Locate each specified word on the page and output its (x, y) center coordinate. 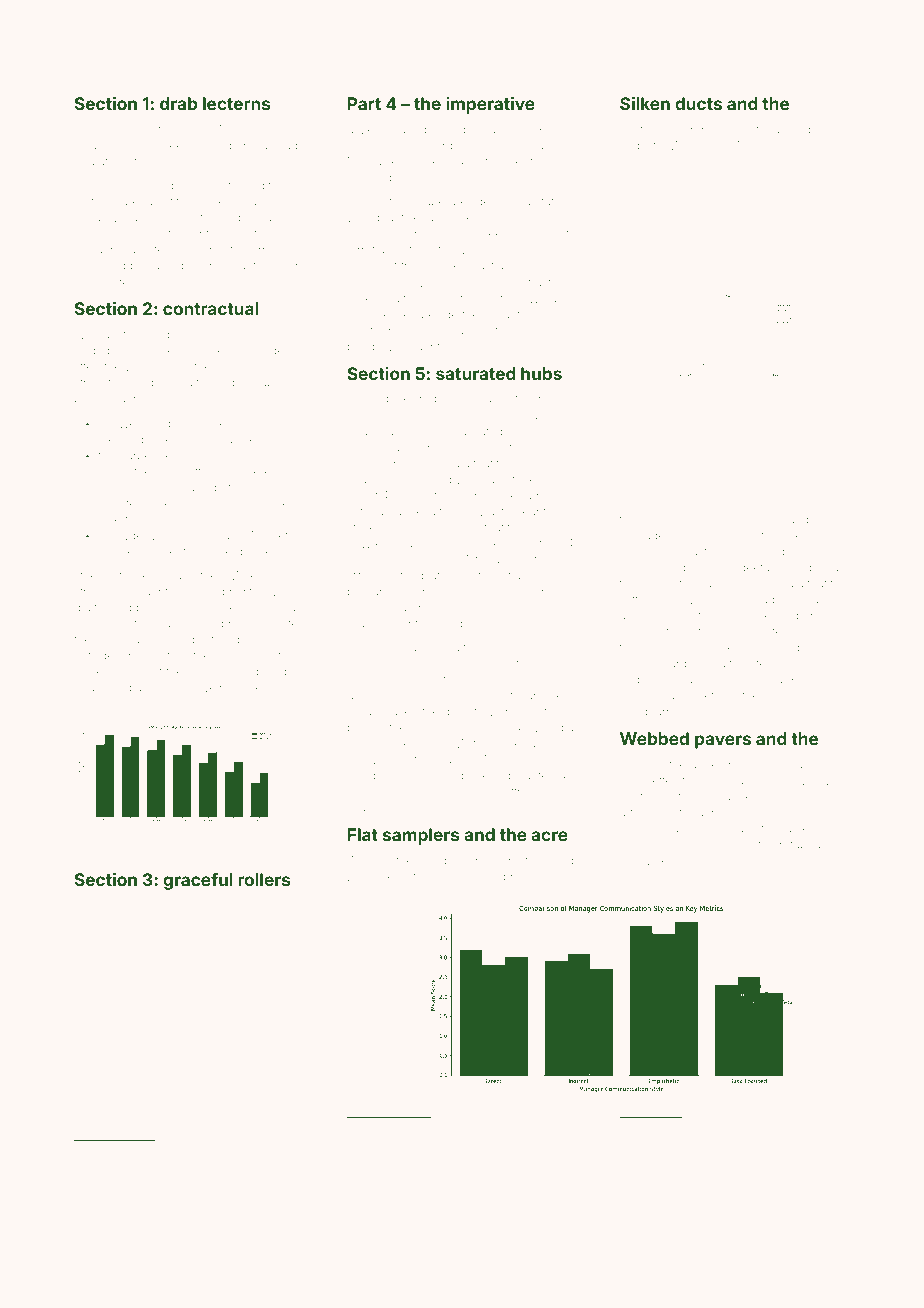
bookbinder (105, 398)
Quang (167, 625)
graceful (198, 881)
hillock (476, 346)
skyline (807, 537)
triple (521, 576)
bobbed (762, 196)
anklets (520, 162)
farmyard (134, 146)
